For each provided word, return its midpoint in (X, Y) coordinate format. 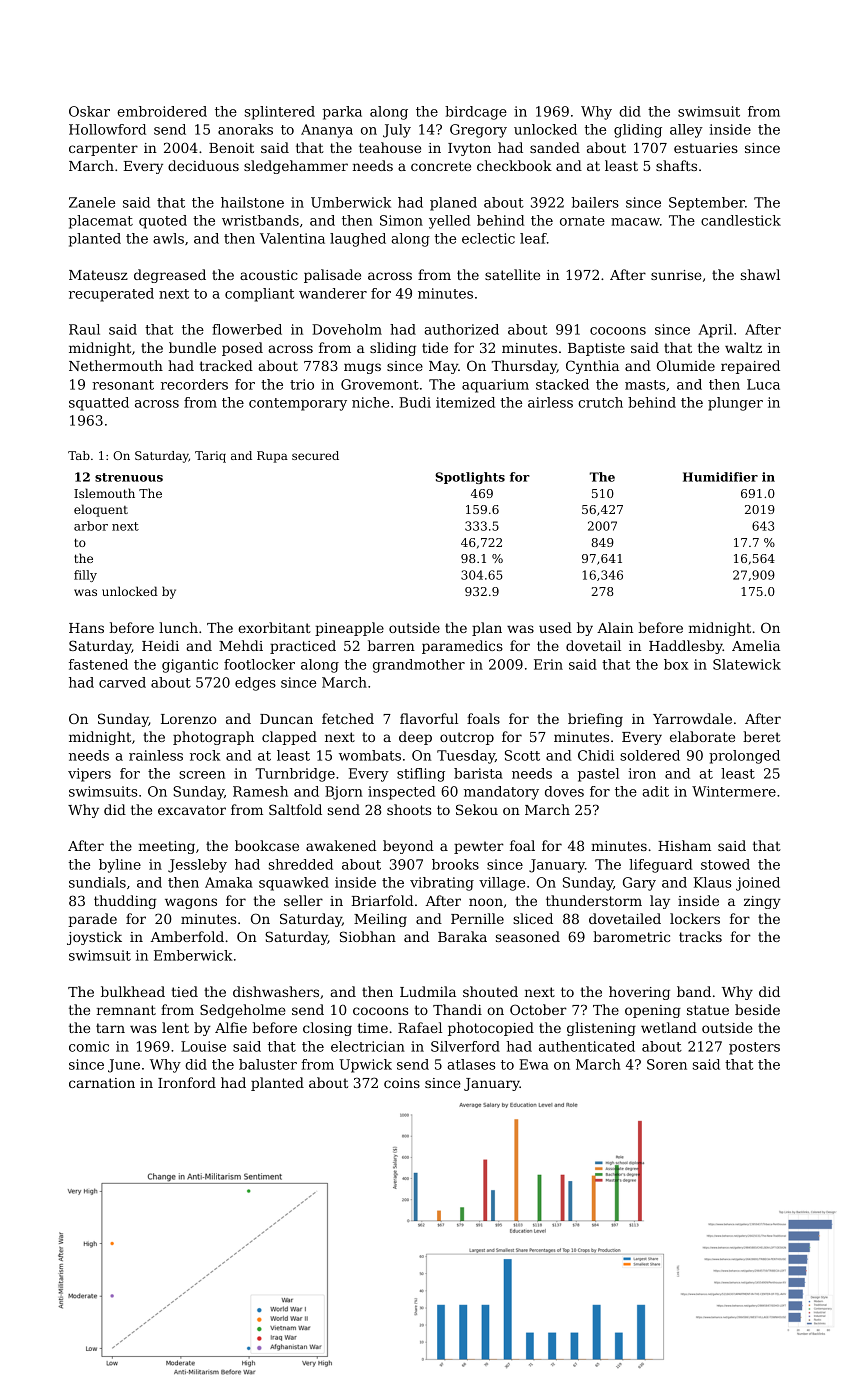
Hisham (684, 845)
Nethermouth (116, 365)
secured (315, 455)
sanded (555, 147)
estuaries (706, 148)
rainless (156, 755)
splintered (280, 113)
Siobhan (368, 936)
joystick (94, 938)
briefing (595, 720)
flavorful (429, 718)
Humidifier (720, 477)
